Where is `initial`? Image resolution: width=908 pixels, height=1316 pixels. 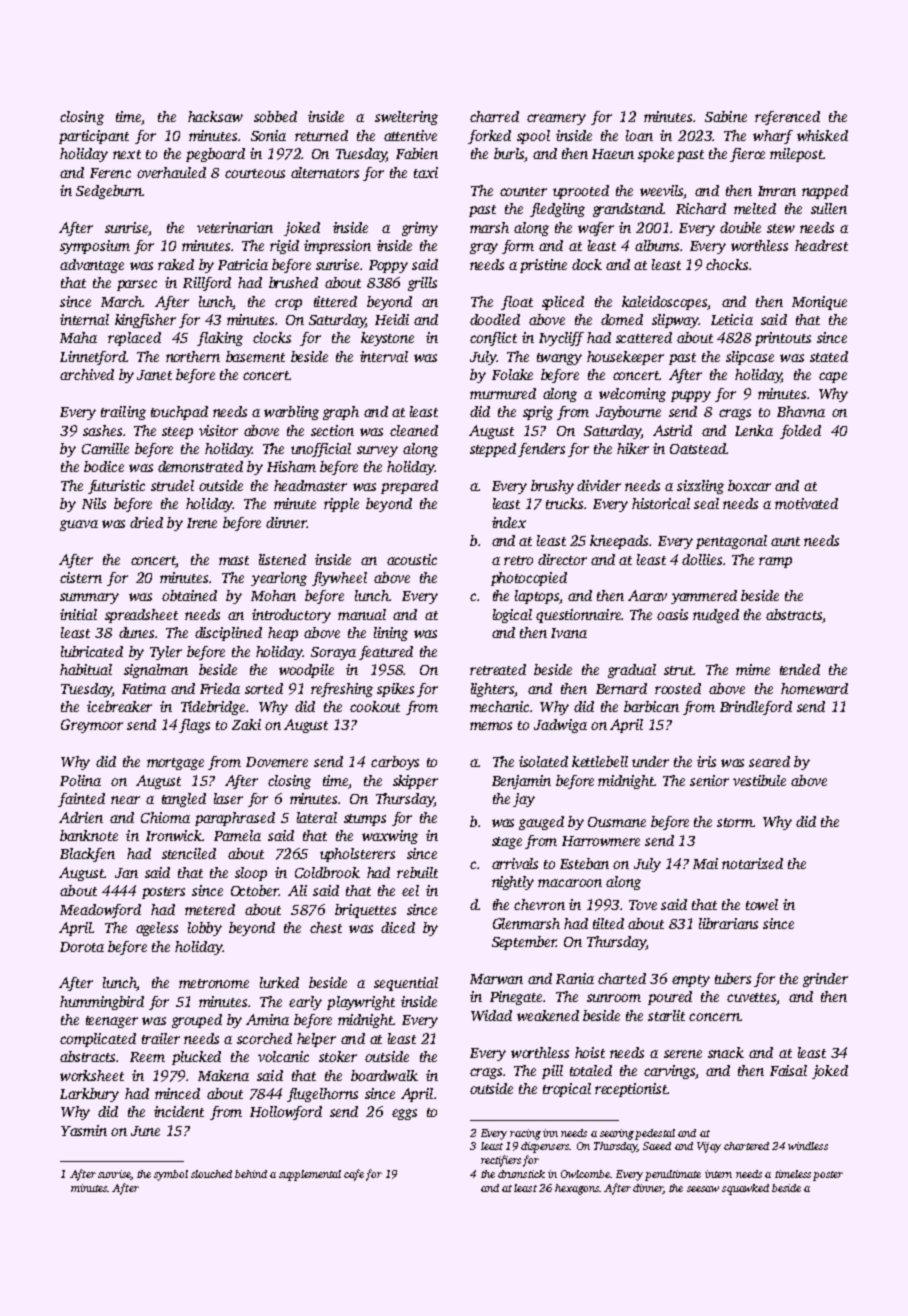
initial is located at coordinates (78, 614).
